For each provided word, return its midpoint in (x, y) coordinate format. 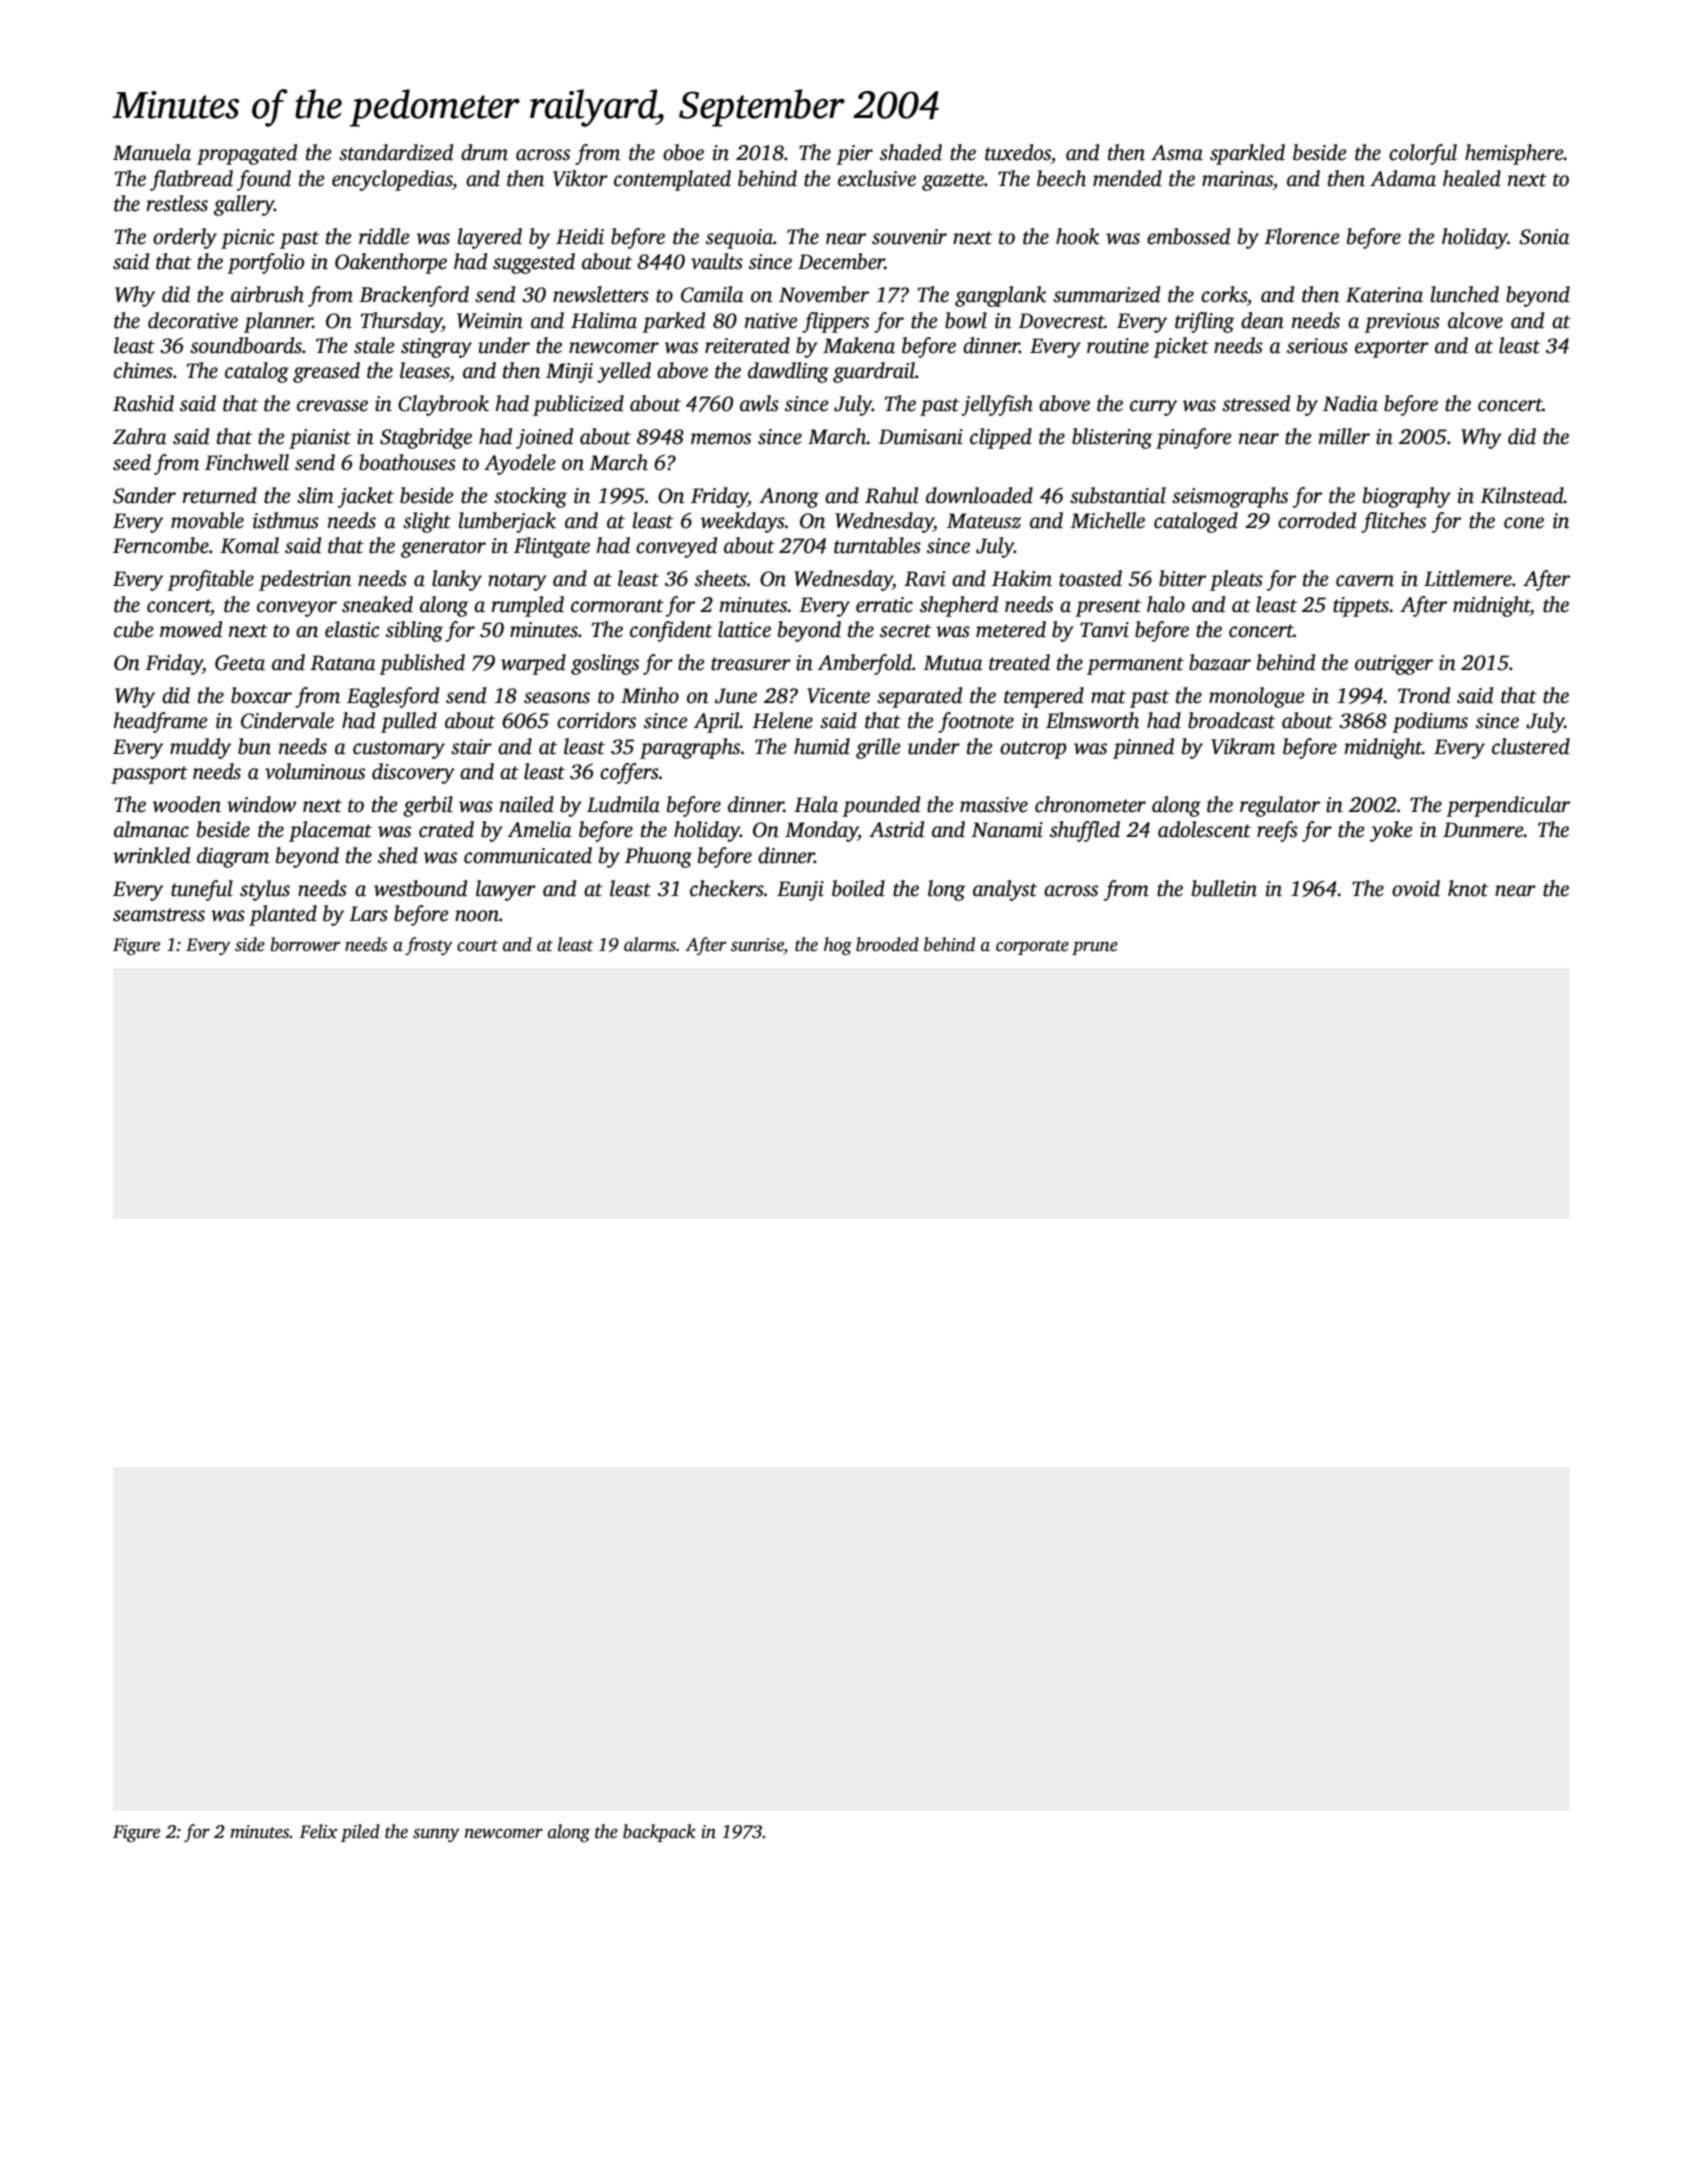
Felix (318, 1831)
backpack (659, 1833)
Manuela (152, 152)
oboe (683, 152)
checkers (727, 888)
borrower (305, 944)
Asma (1177, 153)
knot (1468, 888)
